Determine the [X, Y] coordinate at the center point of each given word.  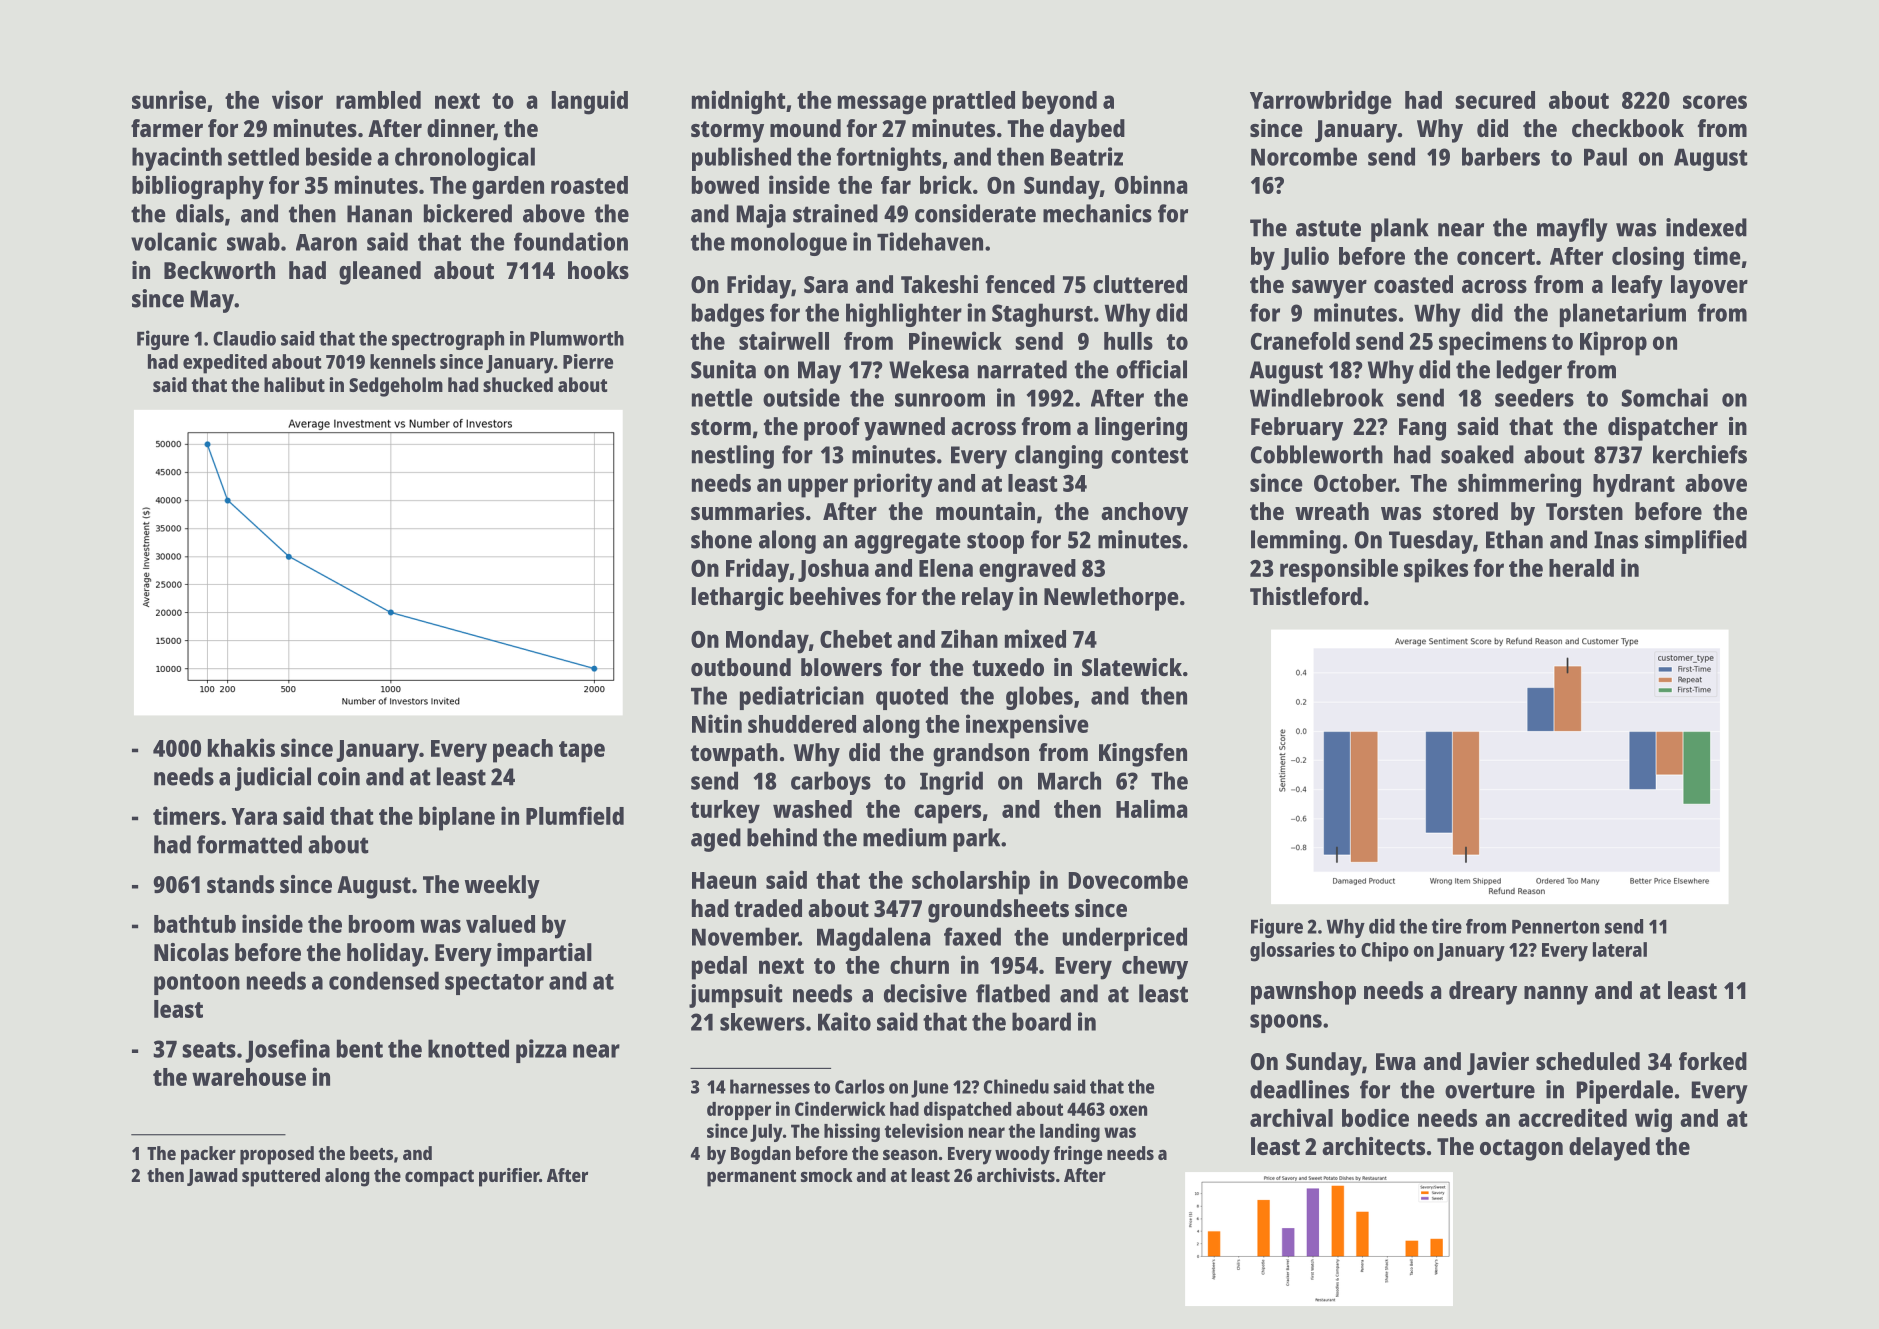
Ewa [1395, 1061]
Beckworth [219, 270]
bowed [725, 185]
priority [893, 485]
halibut [294, 384]
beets [371, 1153]
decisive [925, 993]
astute [1328, 228]
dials [200, 213]
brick [946, 184]
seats [209, 1050]
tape [582, 752]
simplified [1696, 542]
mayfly [1572, 230]
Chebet [856, 639]
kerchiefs [1700, 454]
